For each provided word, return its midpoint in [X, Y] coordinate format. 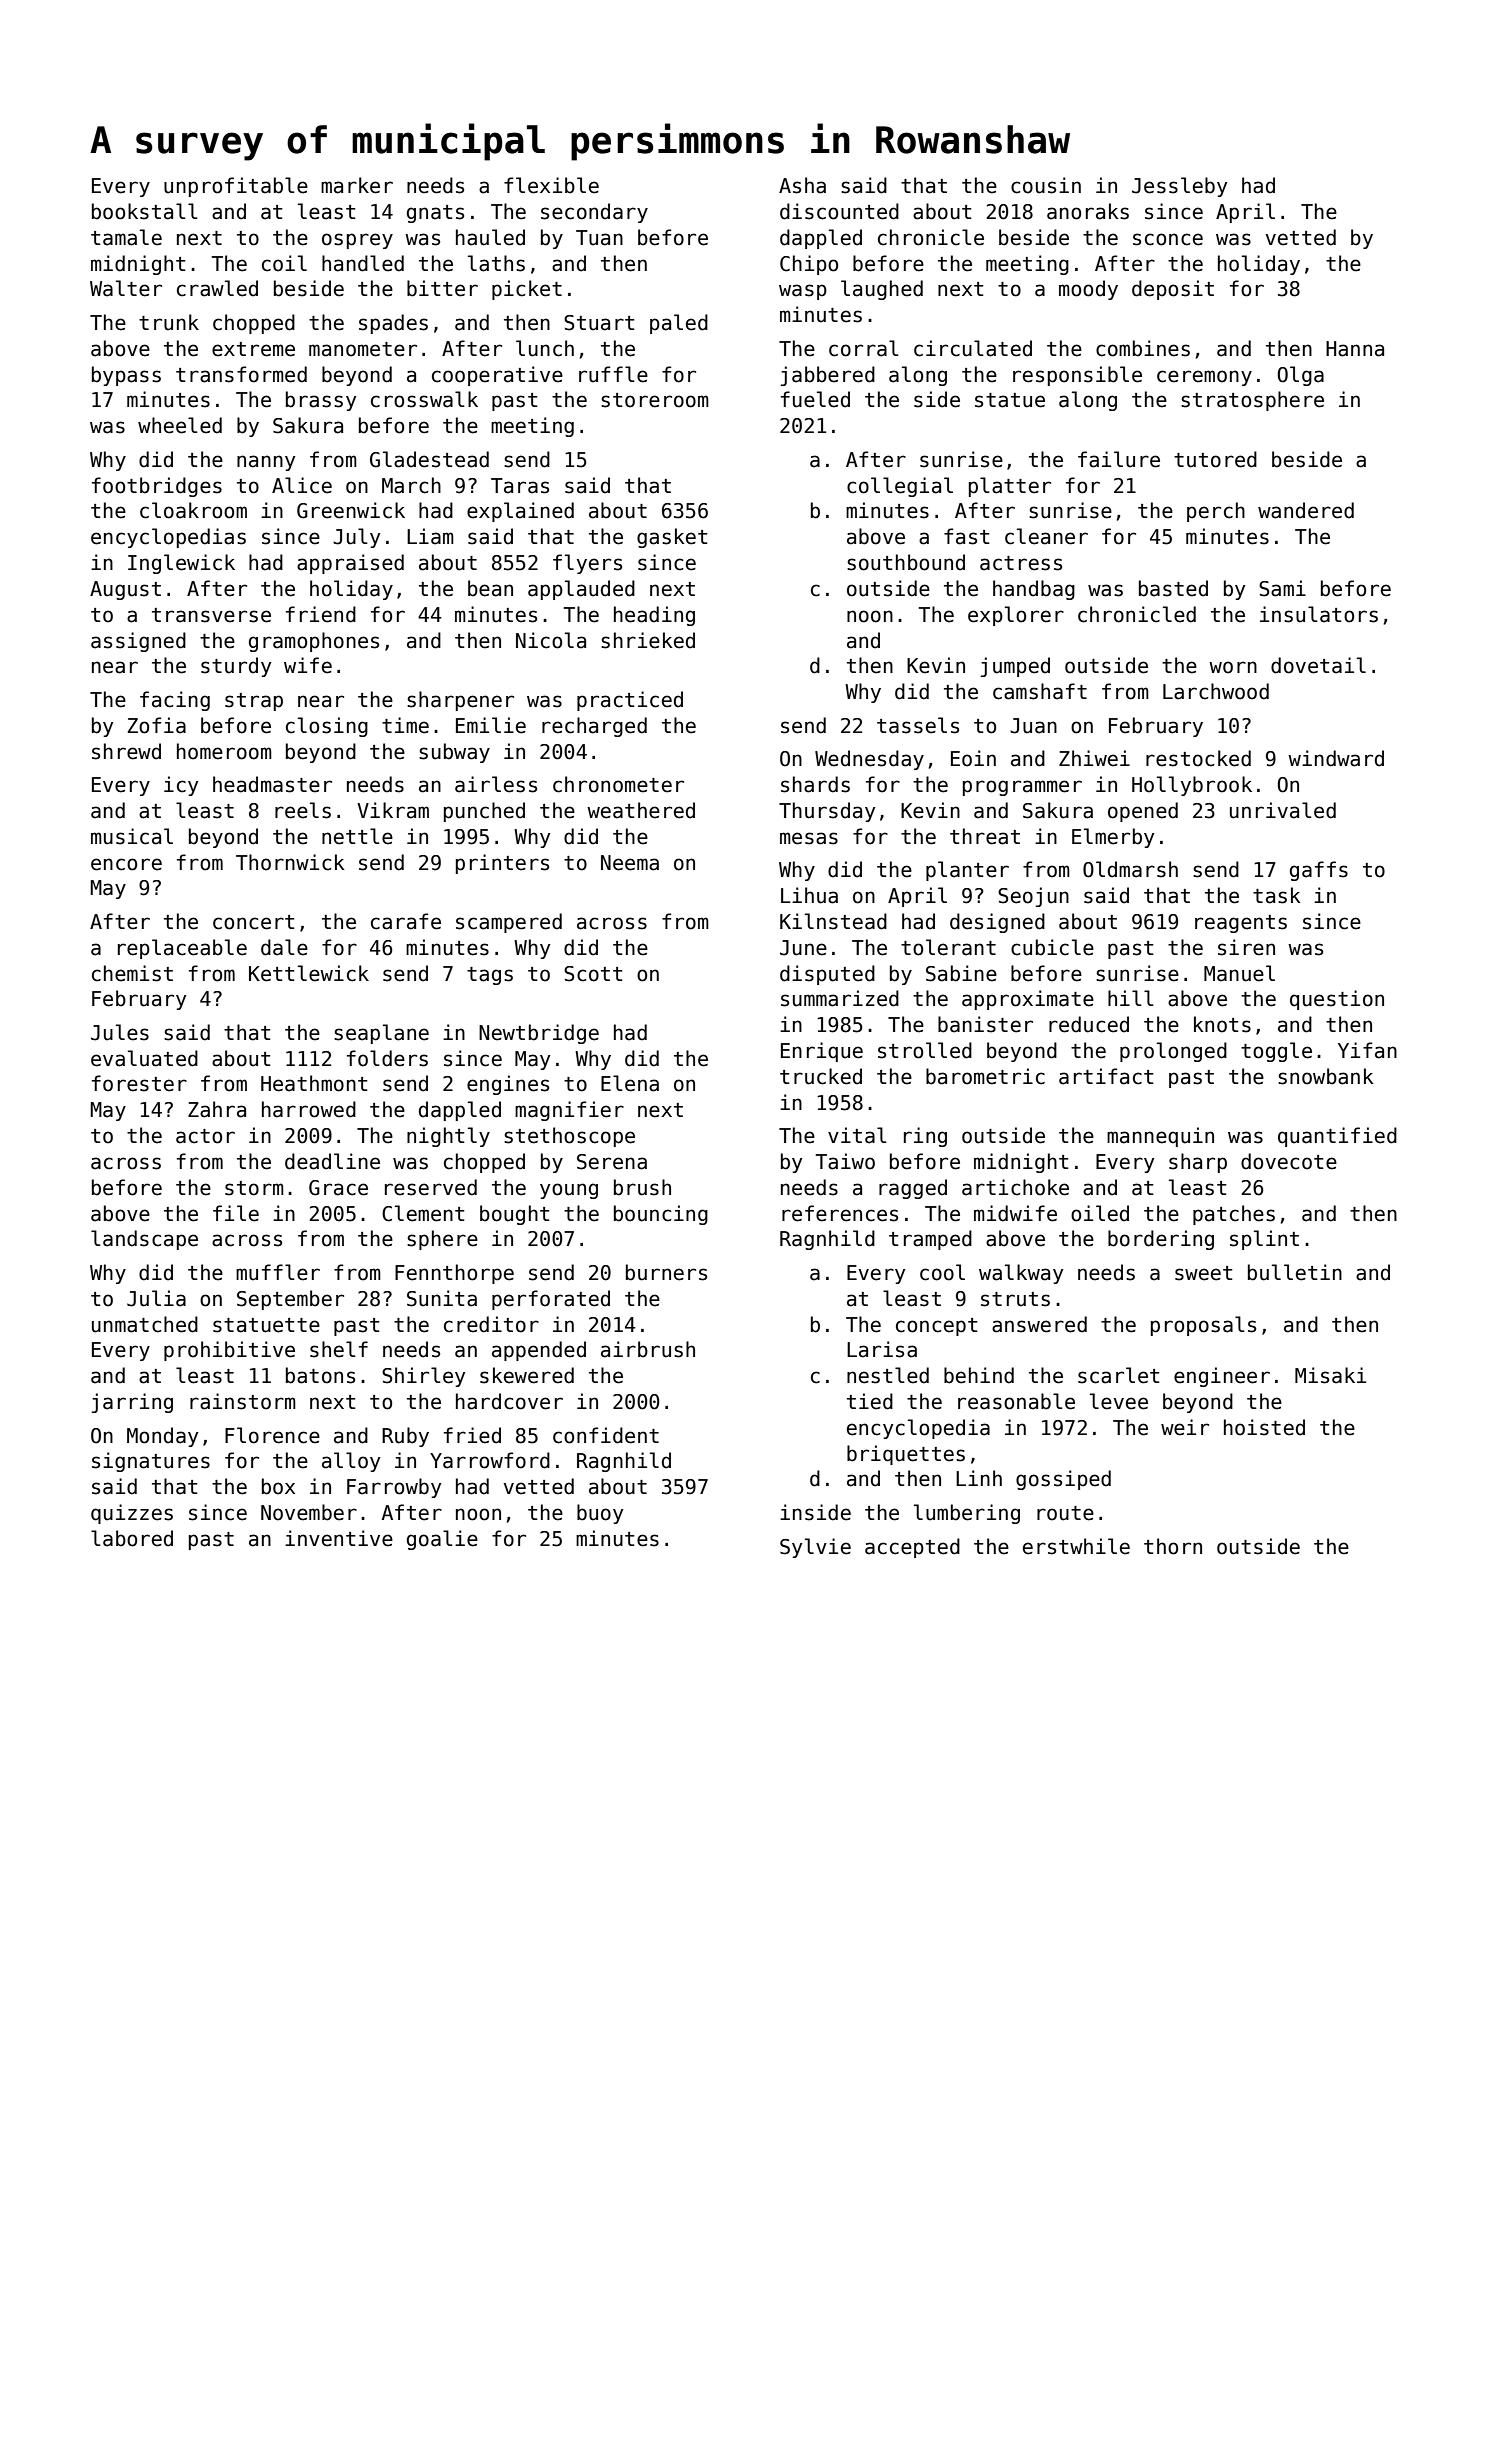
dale [284, 947]
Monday [163, 1437]
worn [1233, 667]
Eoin [973, 758]
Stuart [599, 323]
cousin [1046, 185]
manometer [363, 349]
